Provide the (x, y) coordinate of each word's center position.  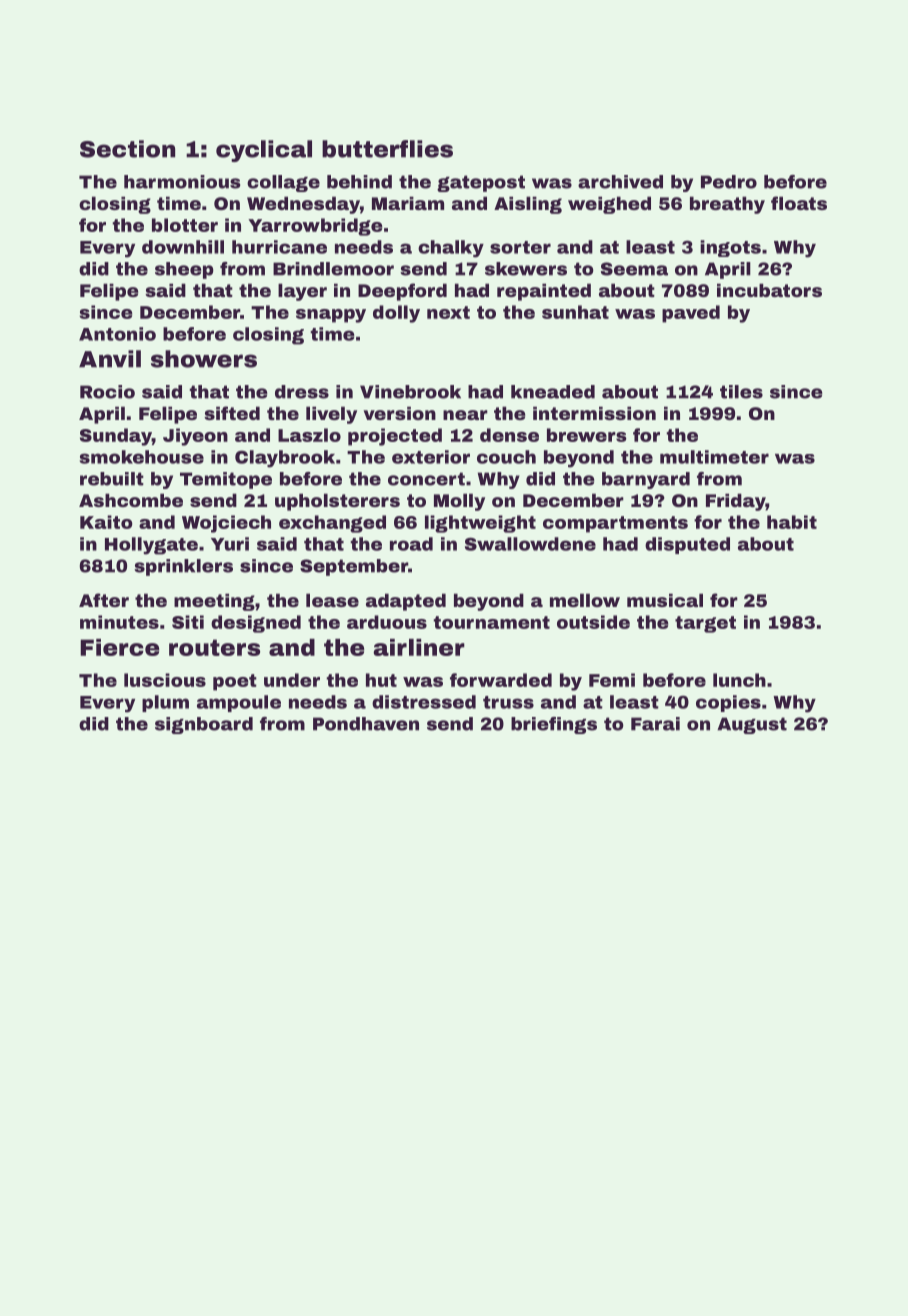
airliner (419, 647)
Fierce (119, 647)
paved (691, 314)
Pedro (729, 182)
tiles (741, 392)
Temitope (226, 480)
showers (204, 359)
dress (302, 392)
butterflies (387, 149)
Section (127, 149)
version (399, 413)
